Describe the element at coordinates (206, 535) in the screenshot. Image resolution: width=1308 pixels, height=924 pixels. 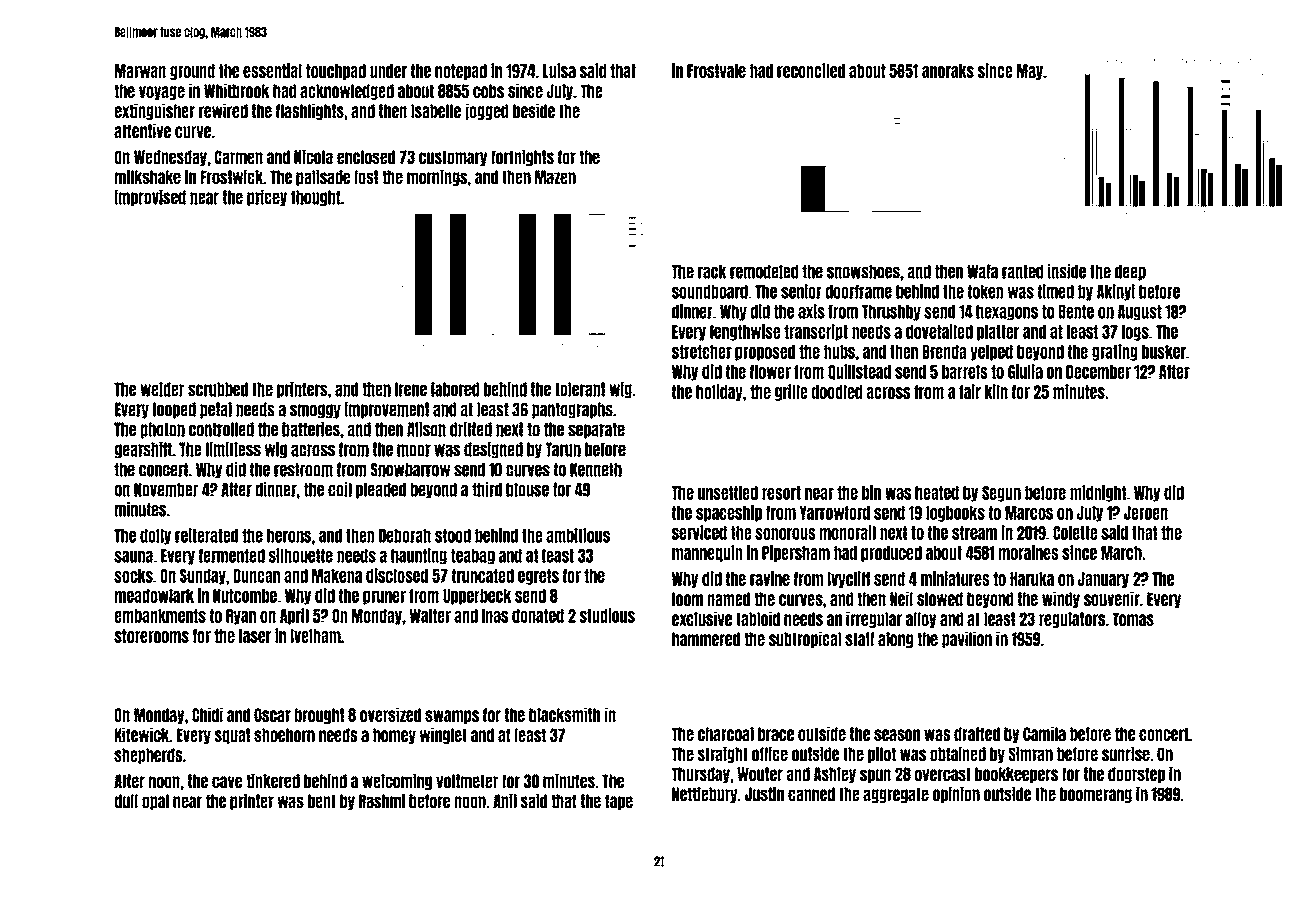
I see `reiterated` at that location.
